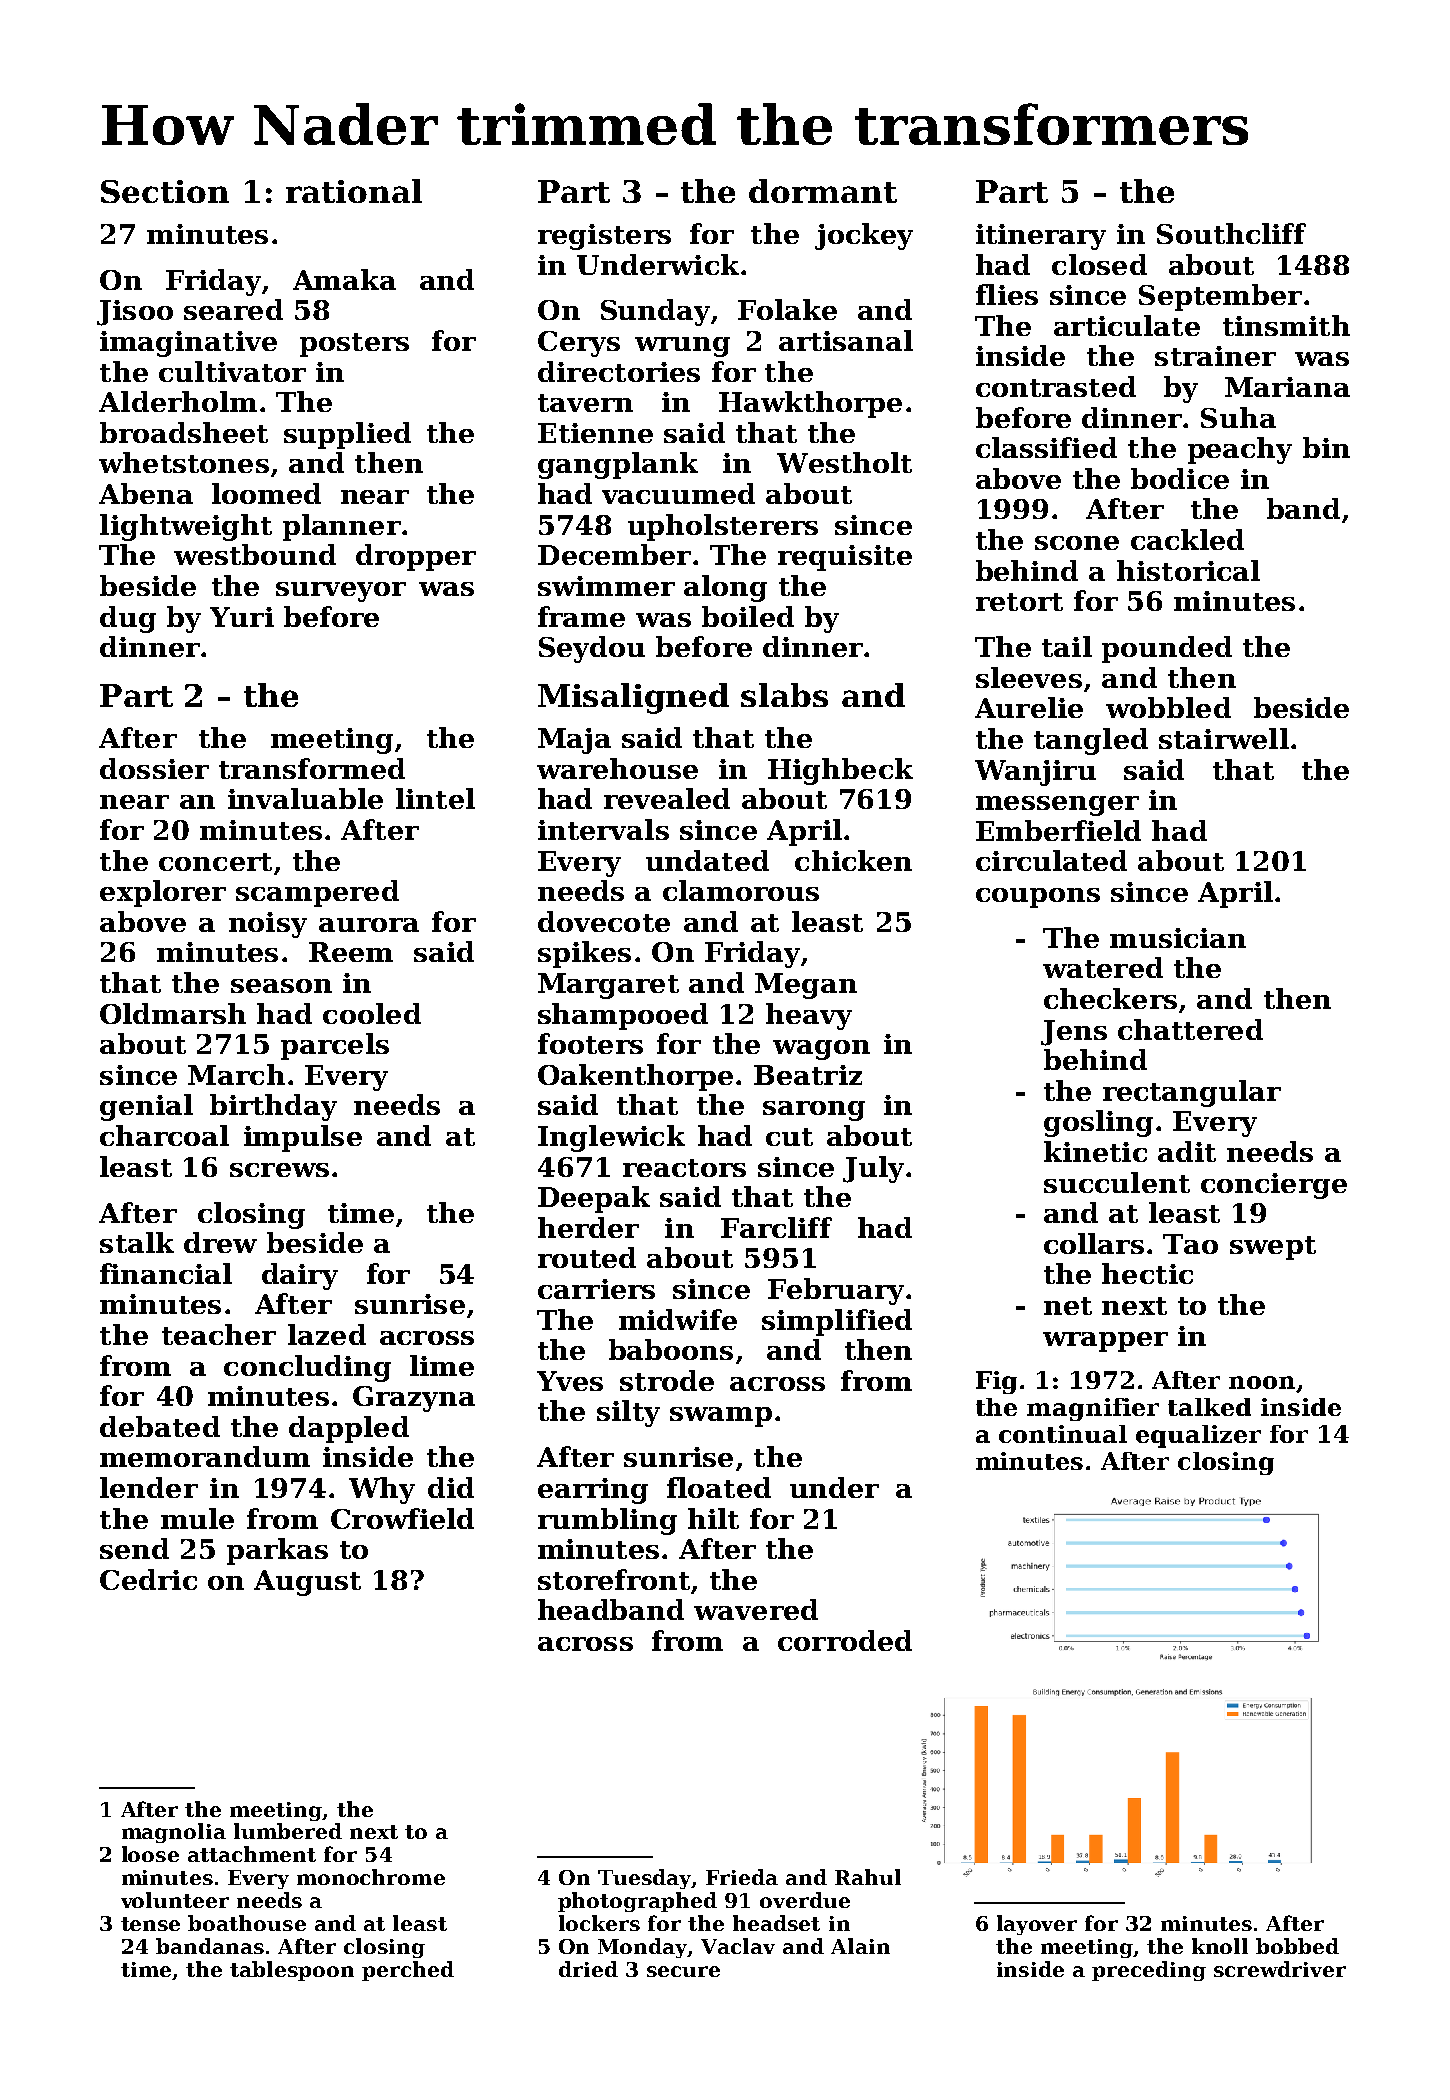  What do you see at coordinates (837, 1322) in the screenshot?
I see `simplified` at bounding box center [837, 1322].
